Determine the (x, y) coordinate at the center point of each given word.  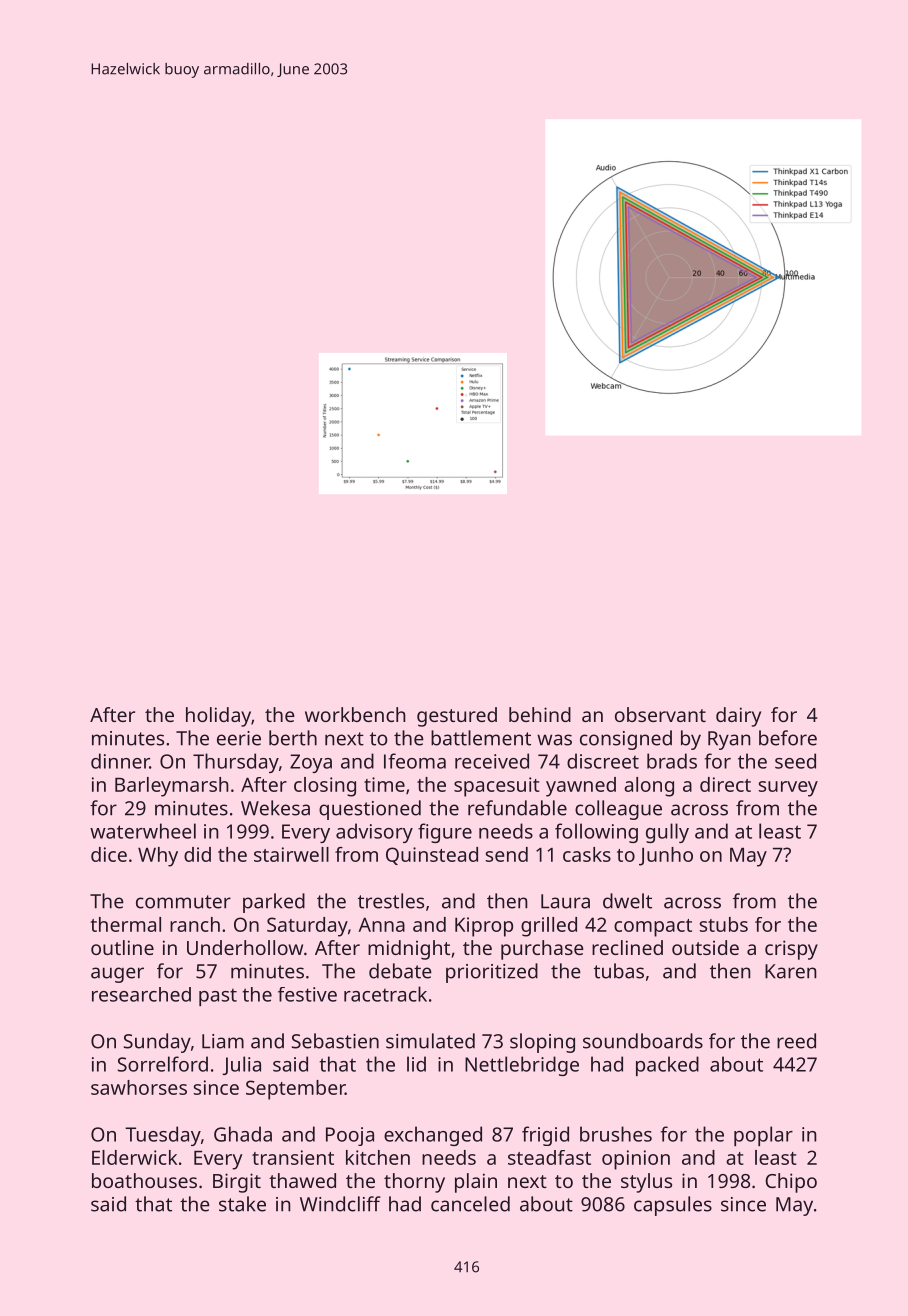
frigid (545, 1136)
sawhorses (139, 1087)
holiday (218, 717)
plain (476, 1183)
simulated (430, 1041)
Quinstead (432, 856)
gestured (457, 717)
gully (667, 833)
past (218, 997)
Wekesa (275, 808)
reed (796, 1041)
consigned (626, 740)
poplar (763, 1136)
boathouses (144, 1180)
